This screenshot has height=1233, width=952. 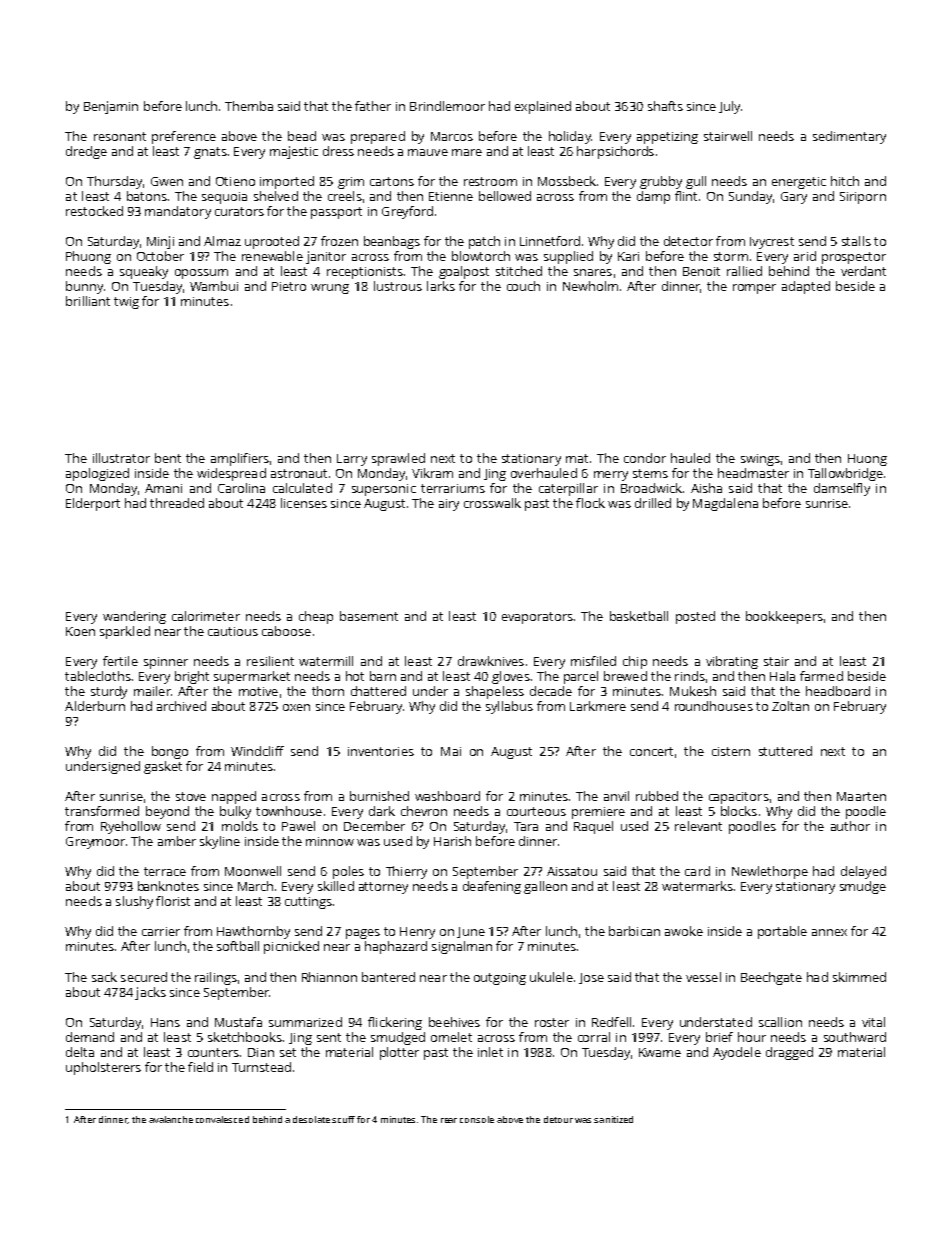 I want to click on detour, so click(x=558, y=1119).
